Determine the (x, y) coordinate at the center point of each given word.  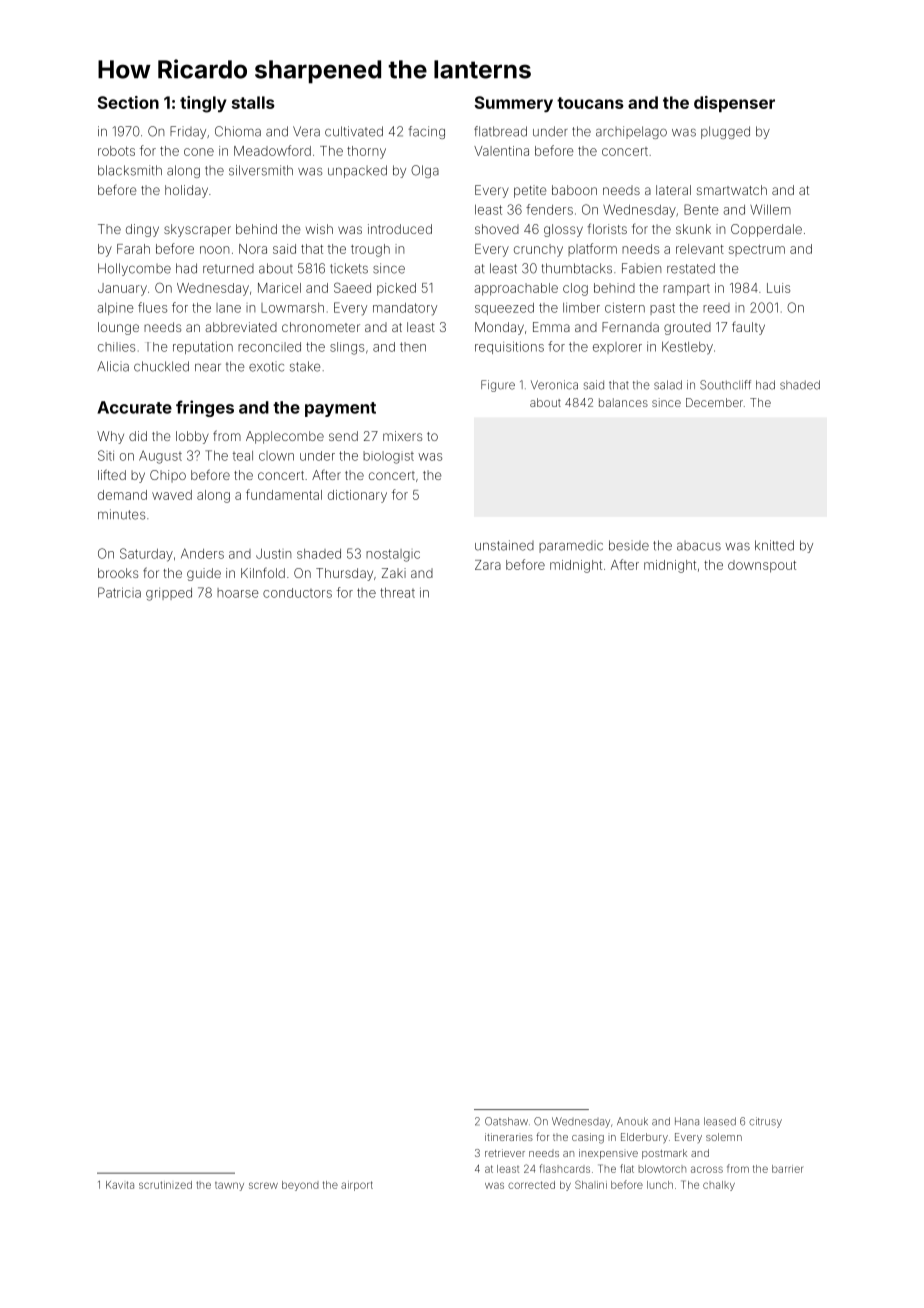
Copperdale (766, 230)
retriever (505, 1153)
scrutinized (165, 1185)
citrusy (765, 1122)
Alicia (113, 366)
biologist (388, 457)
